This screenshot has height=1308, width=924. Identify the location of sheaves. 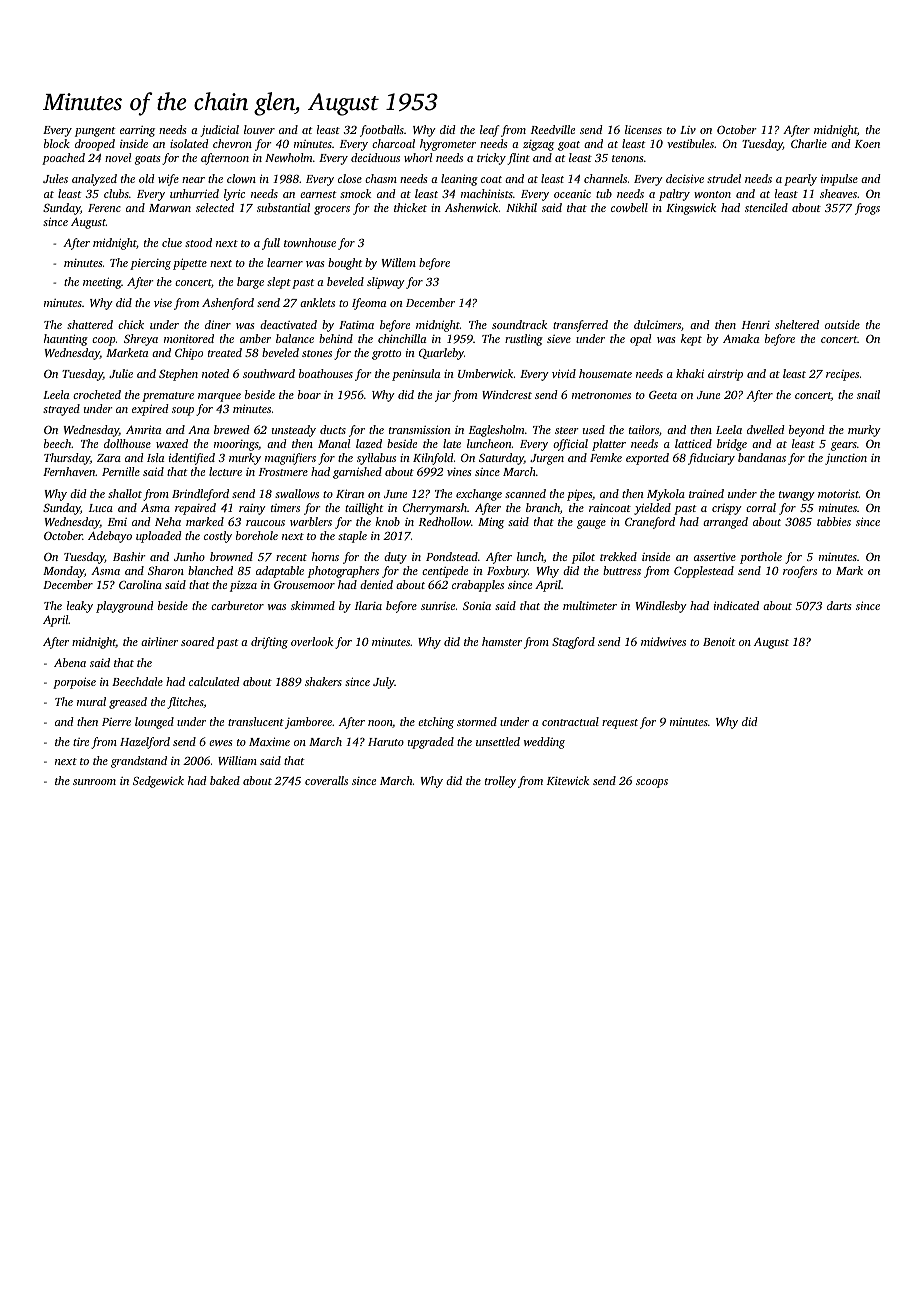
(838, 193).
